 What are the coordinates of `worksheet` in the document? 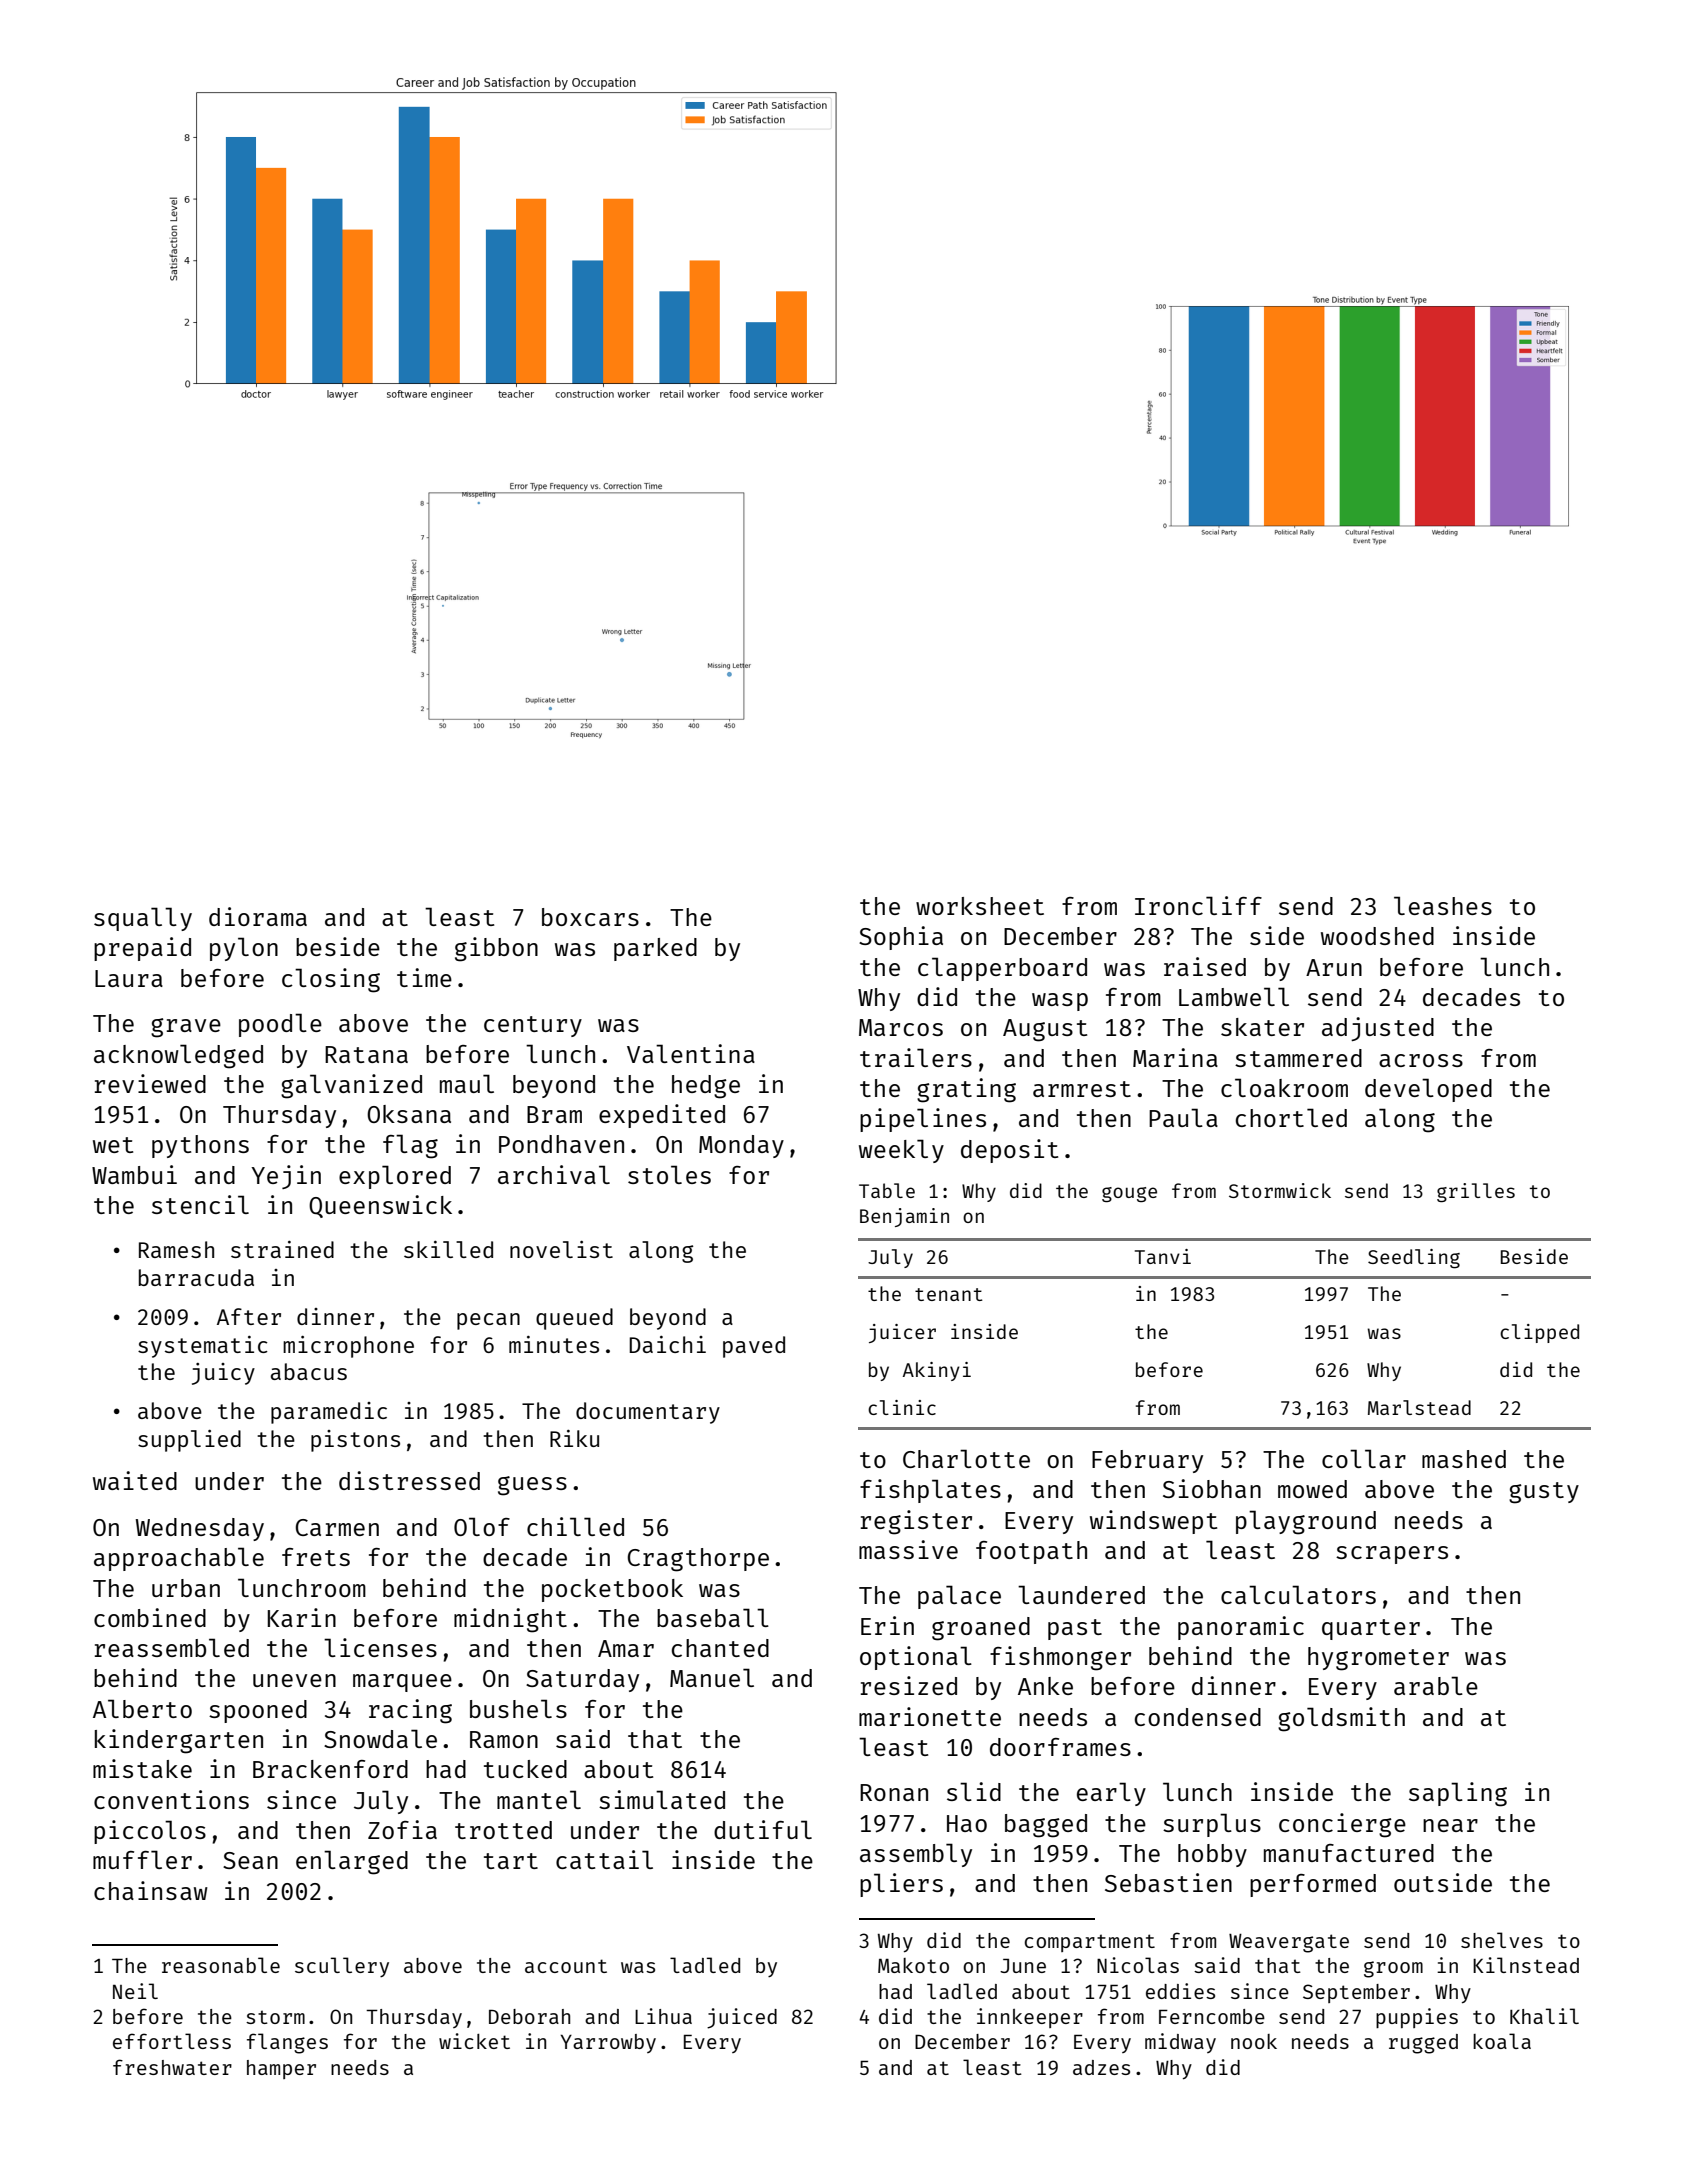 It's located at (980, 906).
